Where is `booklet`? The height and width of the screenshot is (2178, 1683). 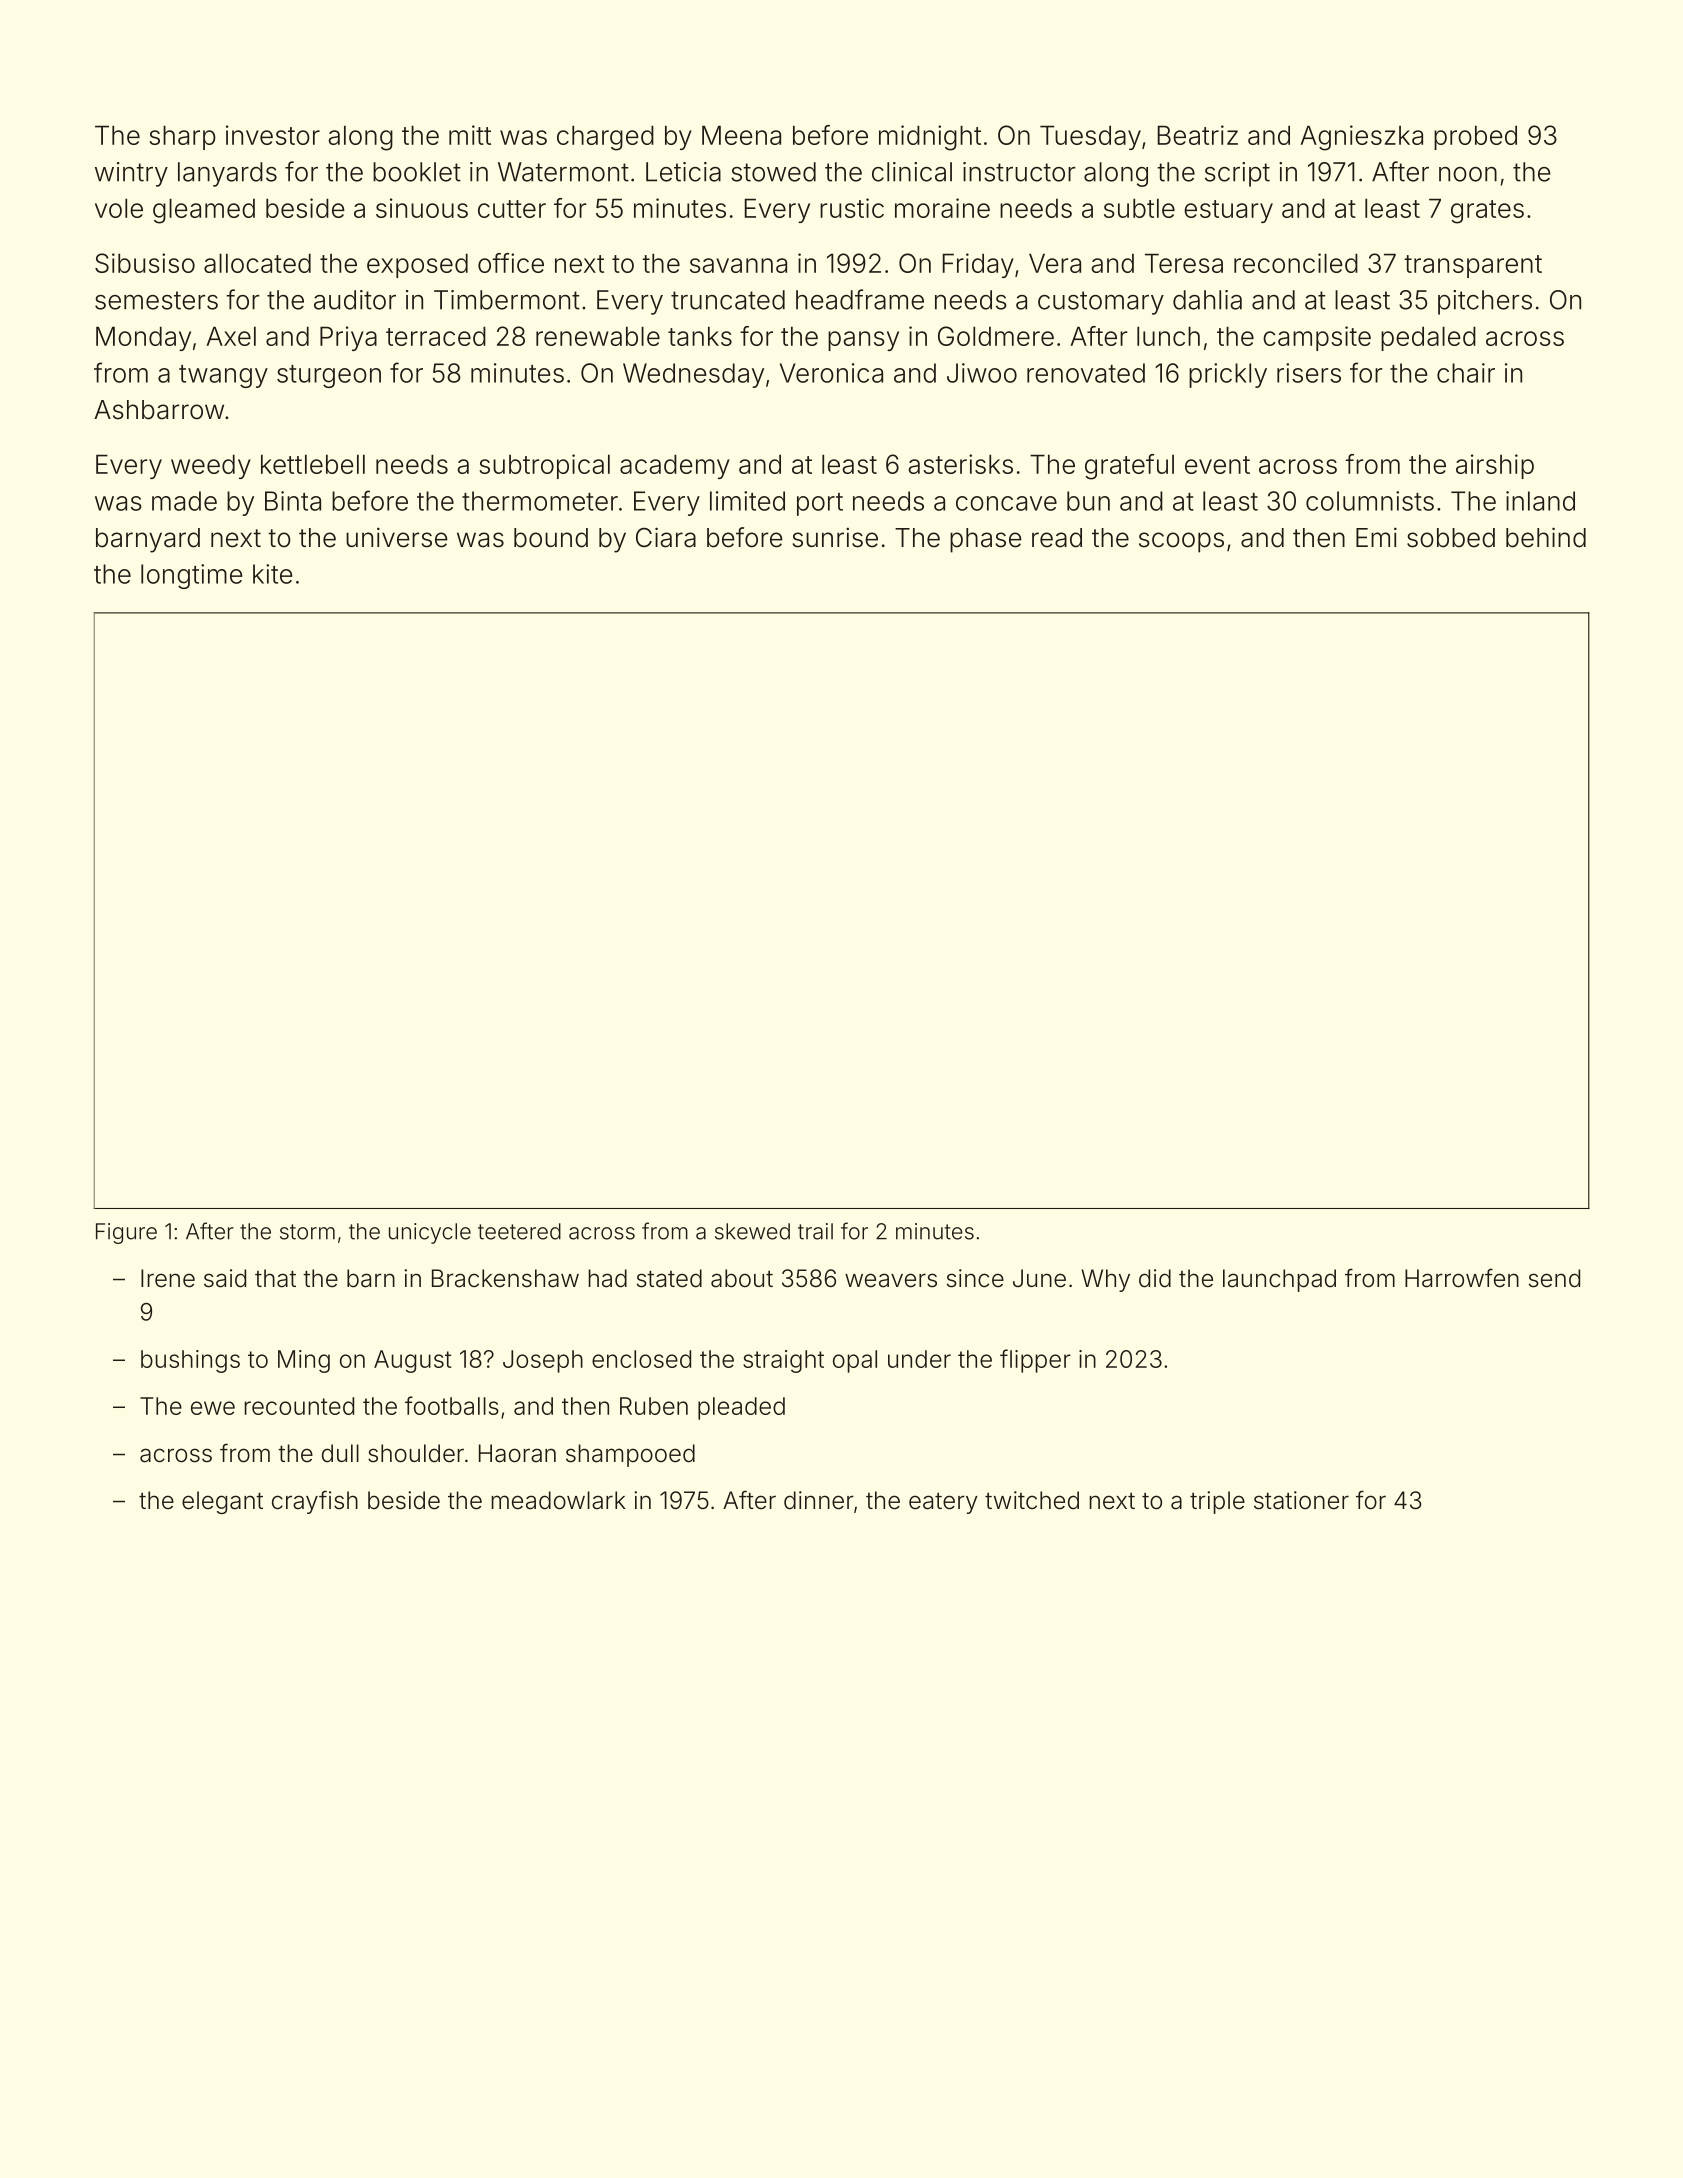 booklet is located at coordinates (417, 172).
